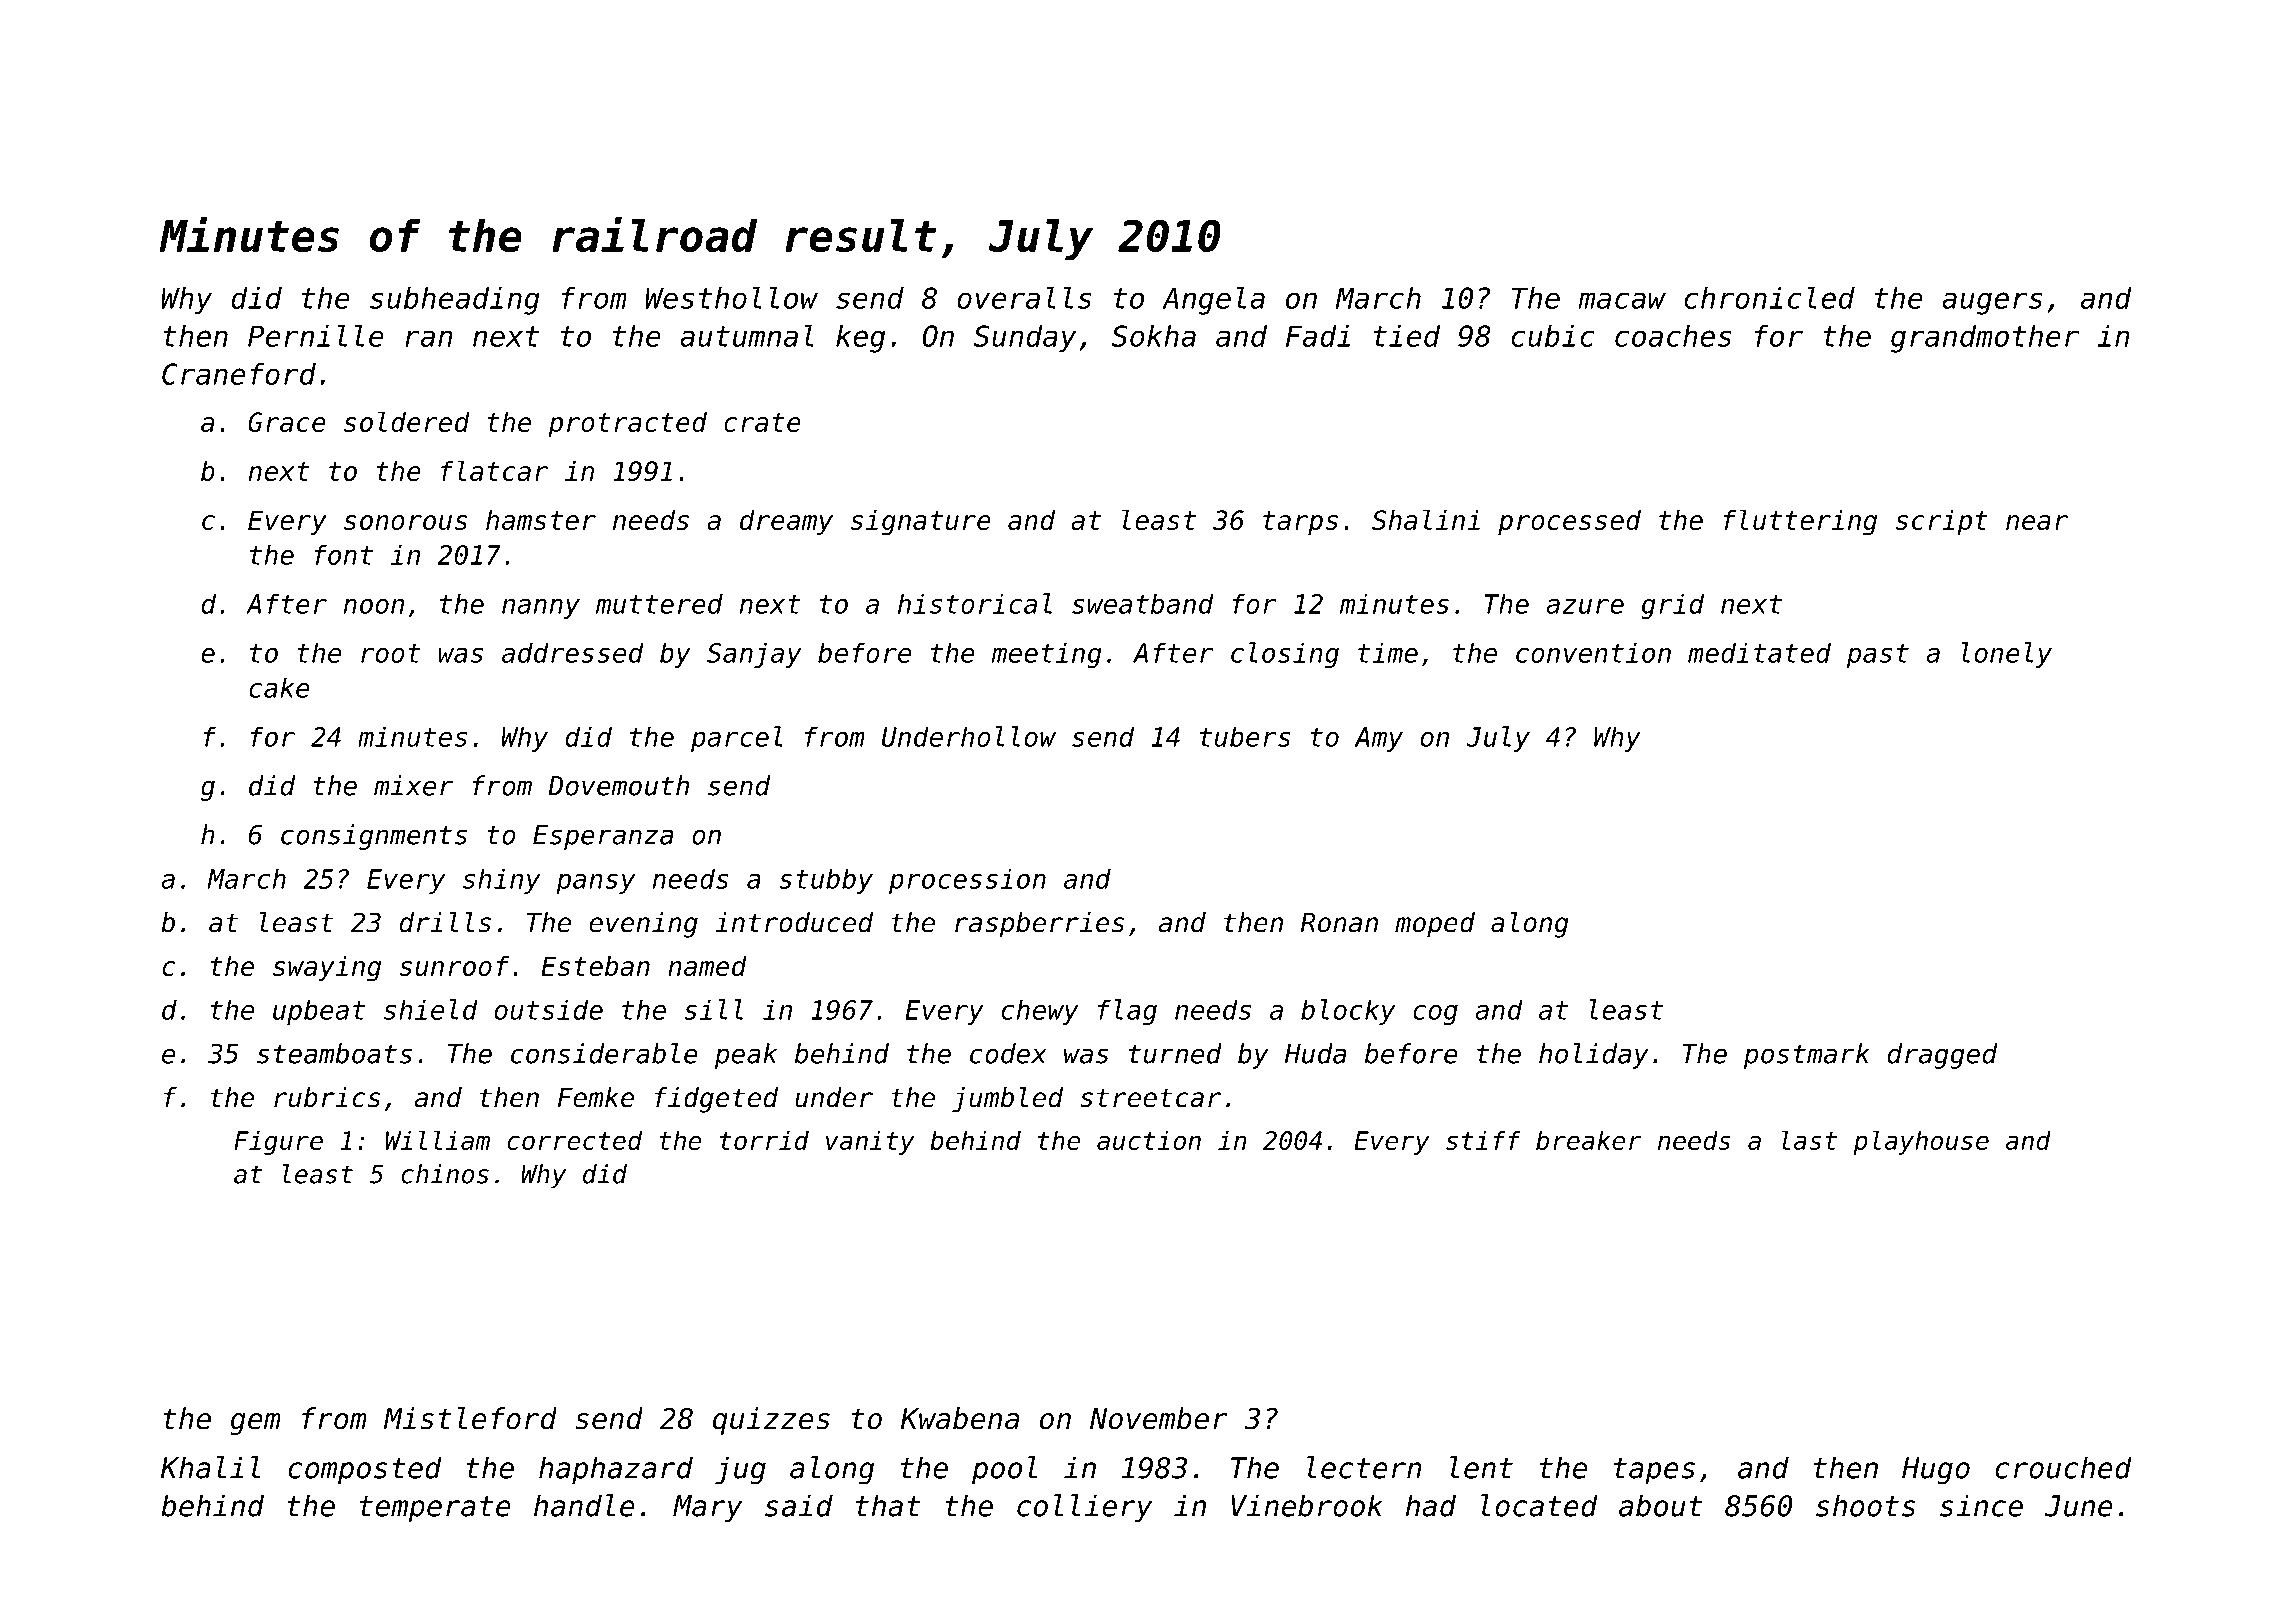  Describe the element at coordinates (1921, 1142) in the screenshot. I see `playhouse` at that location.
